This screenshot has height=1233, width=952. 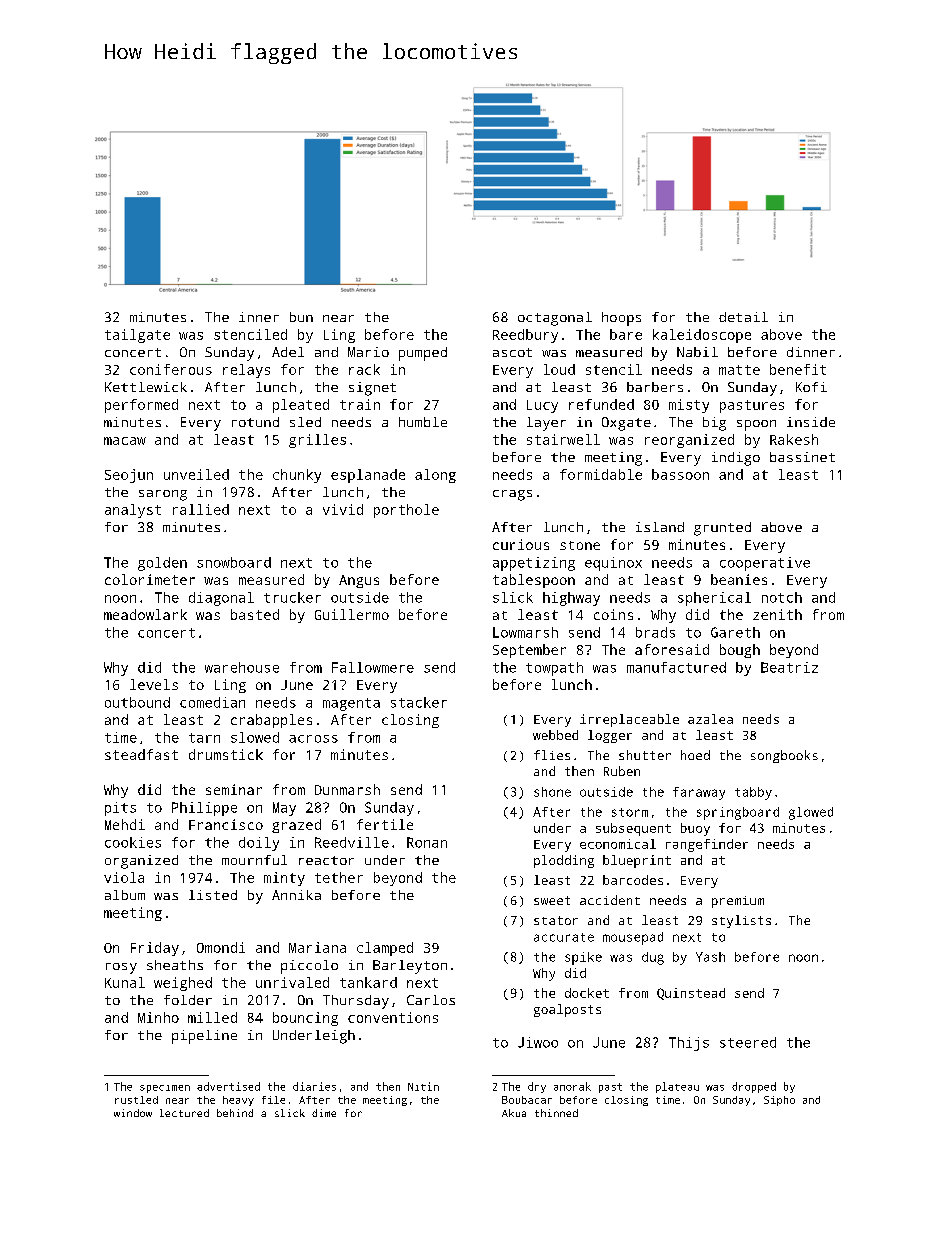 I want to click on springboard, so click(x=738, y=813).
